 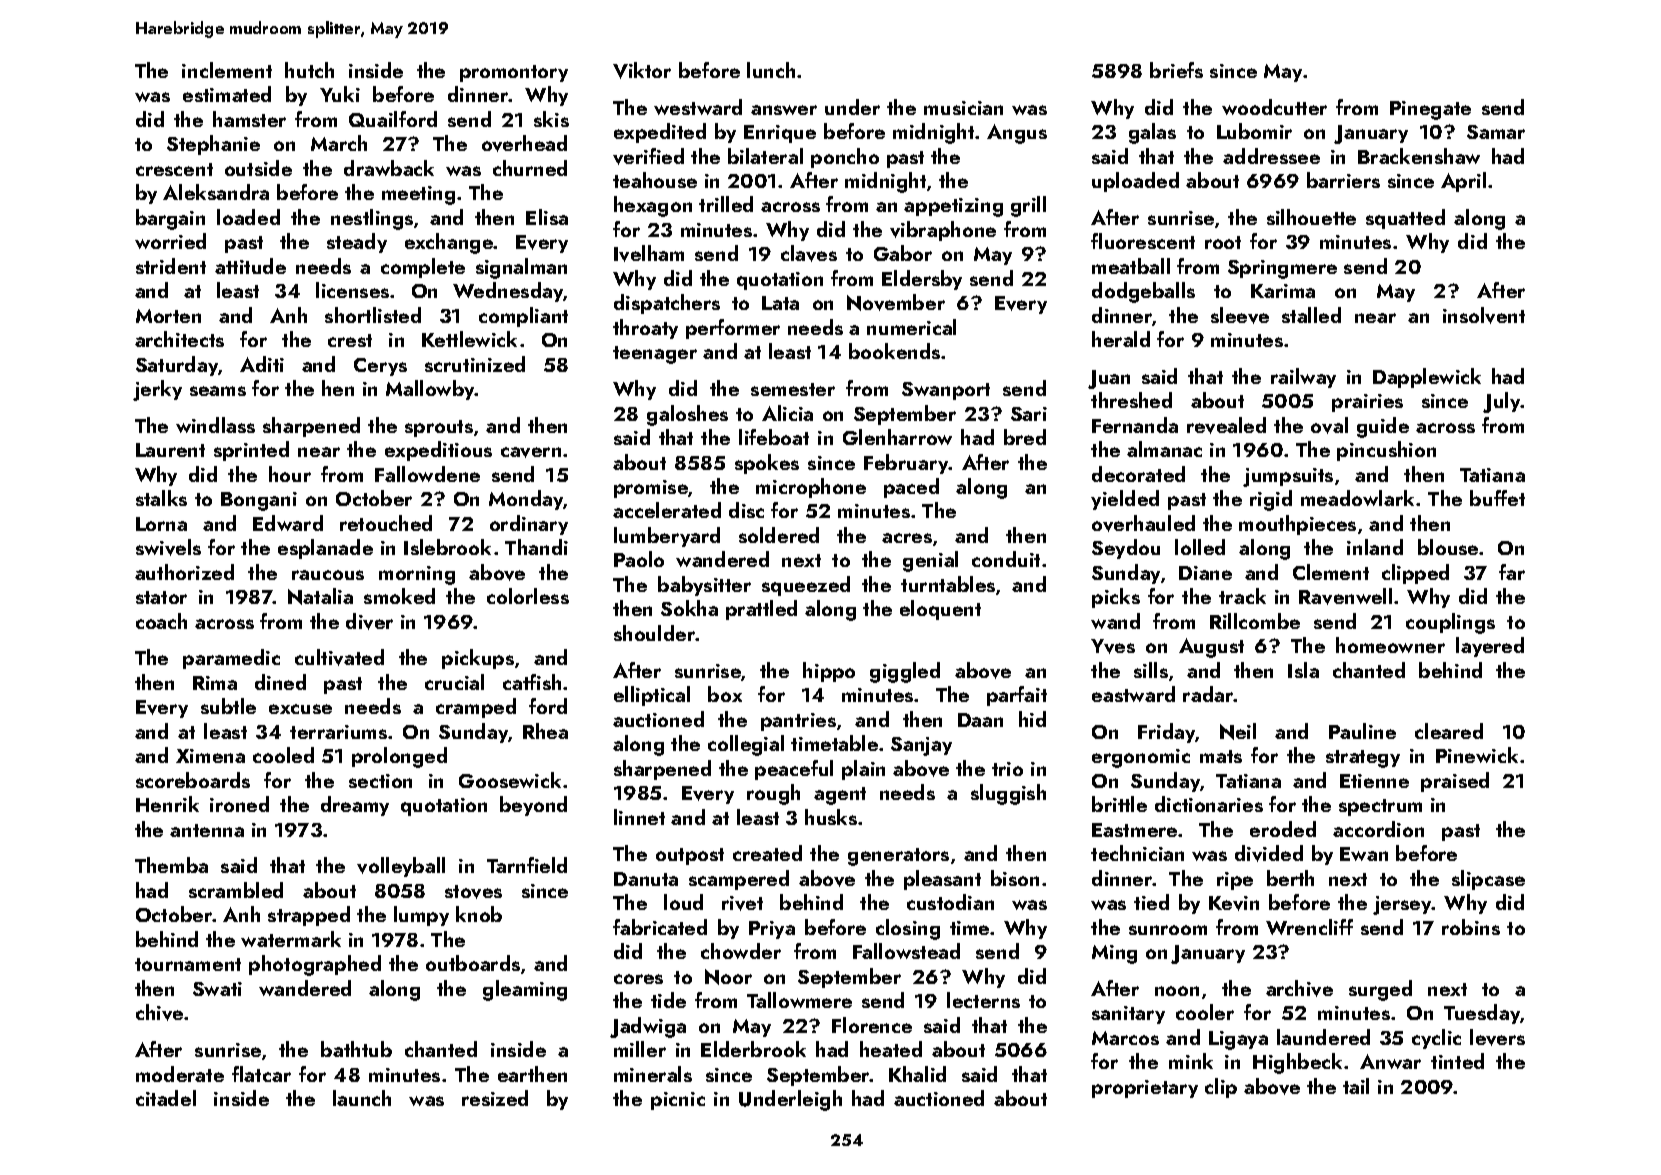 I want to click on colorless, so click(x=528, y=596).
